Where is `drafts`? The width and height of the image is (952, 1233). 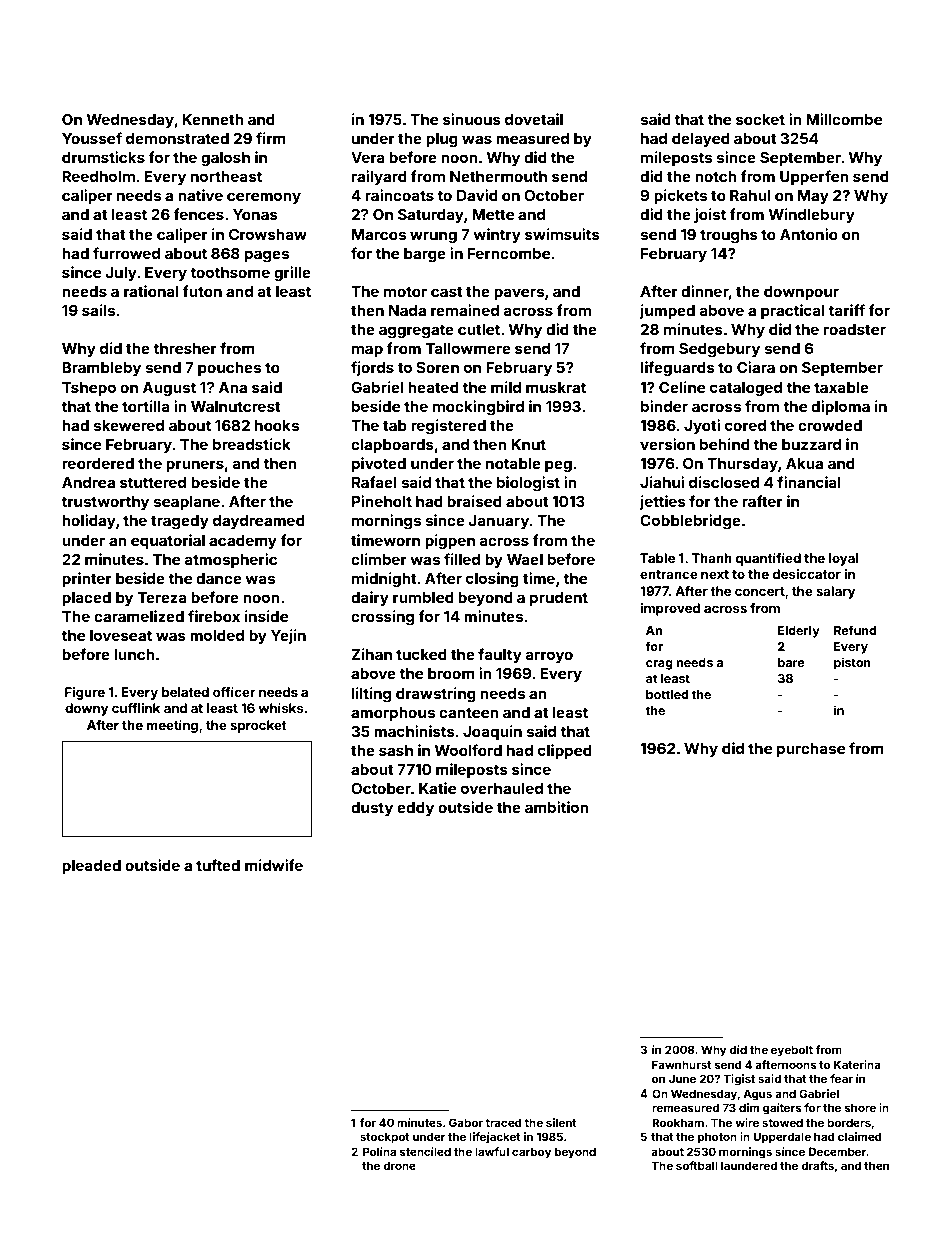
drafts is located at coordinates (817, 1165).
